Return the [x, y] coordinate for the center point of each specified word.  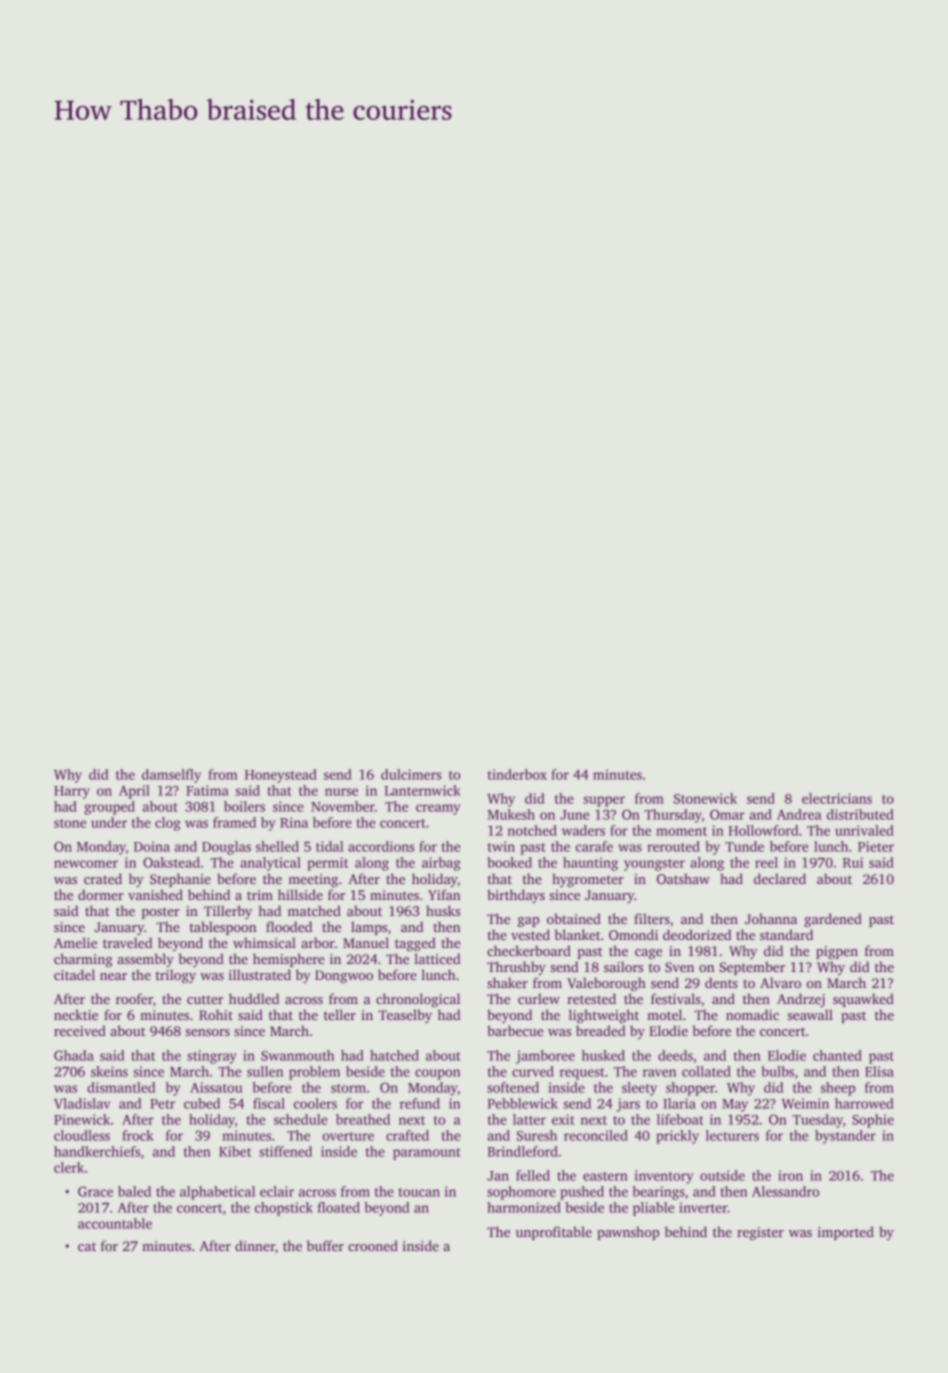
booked [509, 862]
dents [721, 982]
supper [604, 801]
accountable [115, 1223]
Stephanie [180, 880]
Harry [72, 792]
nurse [341, 792]
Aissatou [216, 1087]
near [113, 976]
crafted [407, 1135]
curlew [539, 998]
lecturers [732, 1135]
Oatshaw [683, 878]
